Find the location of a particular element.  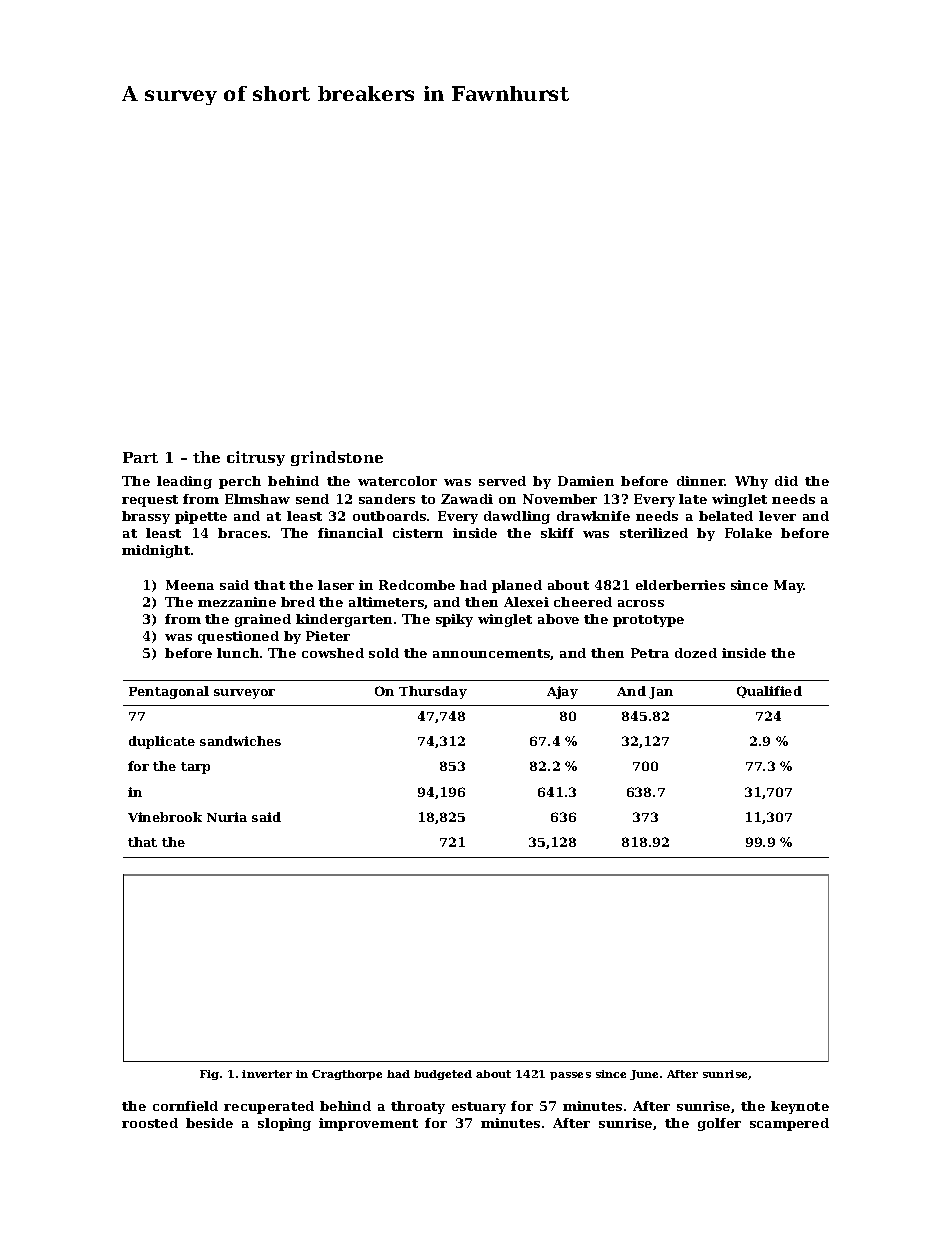

sandwiches is located at coordinates (240, 741).
